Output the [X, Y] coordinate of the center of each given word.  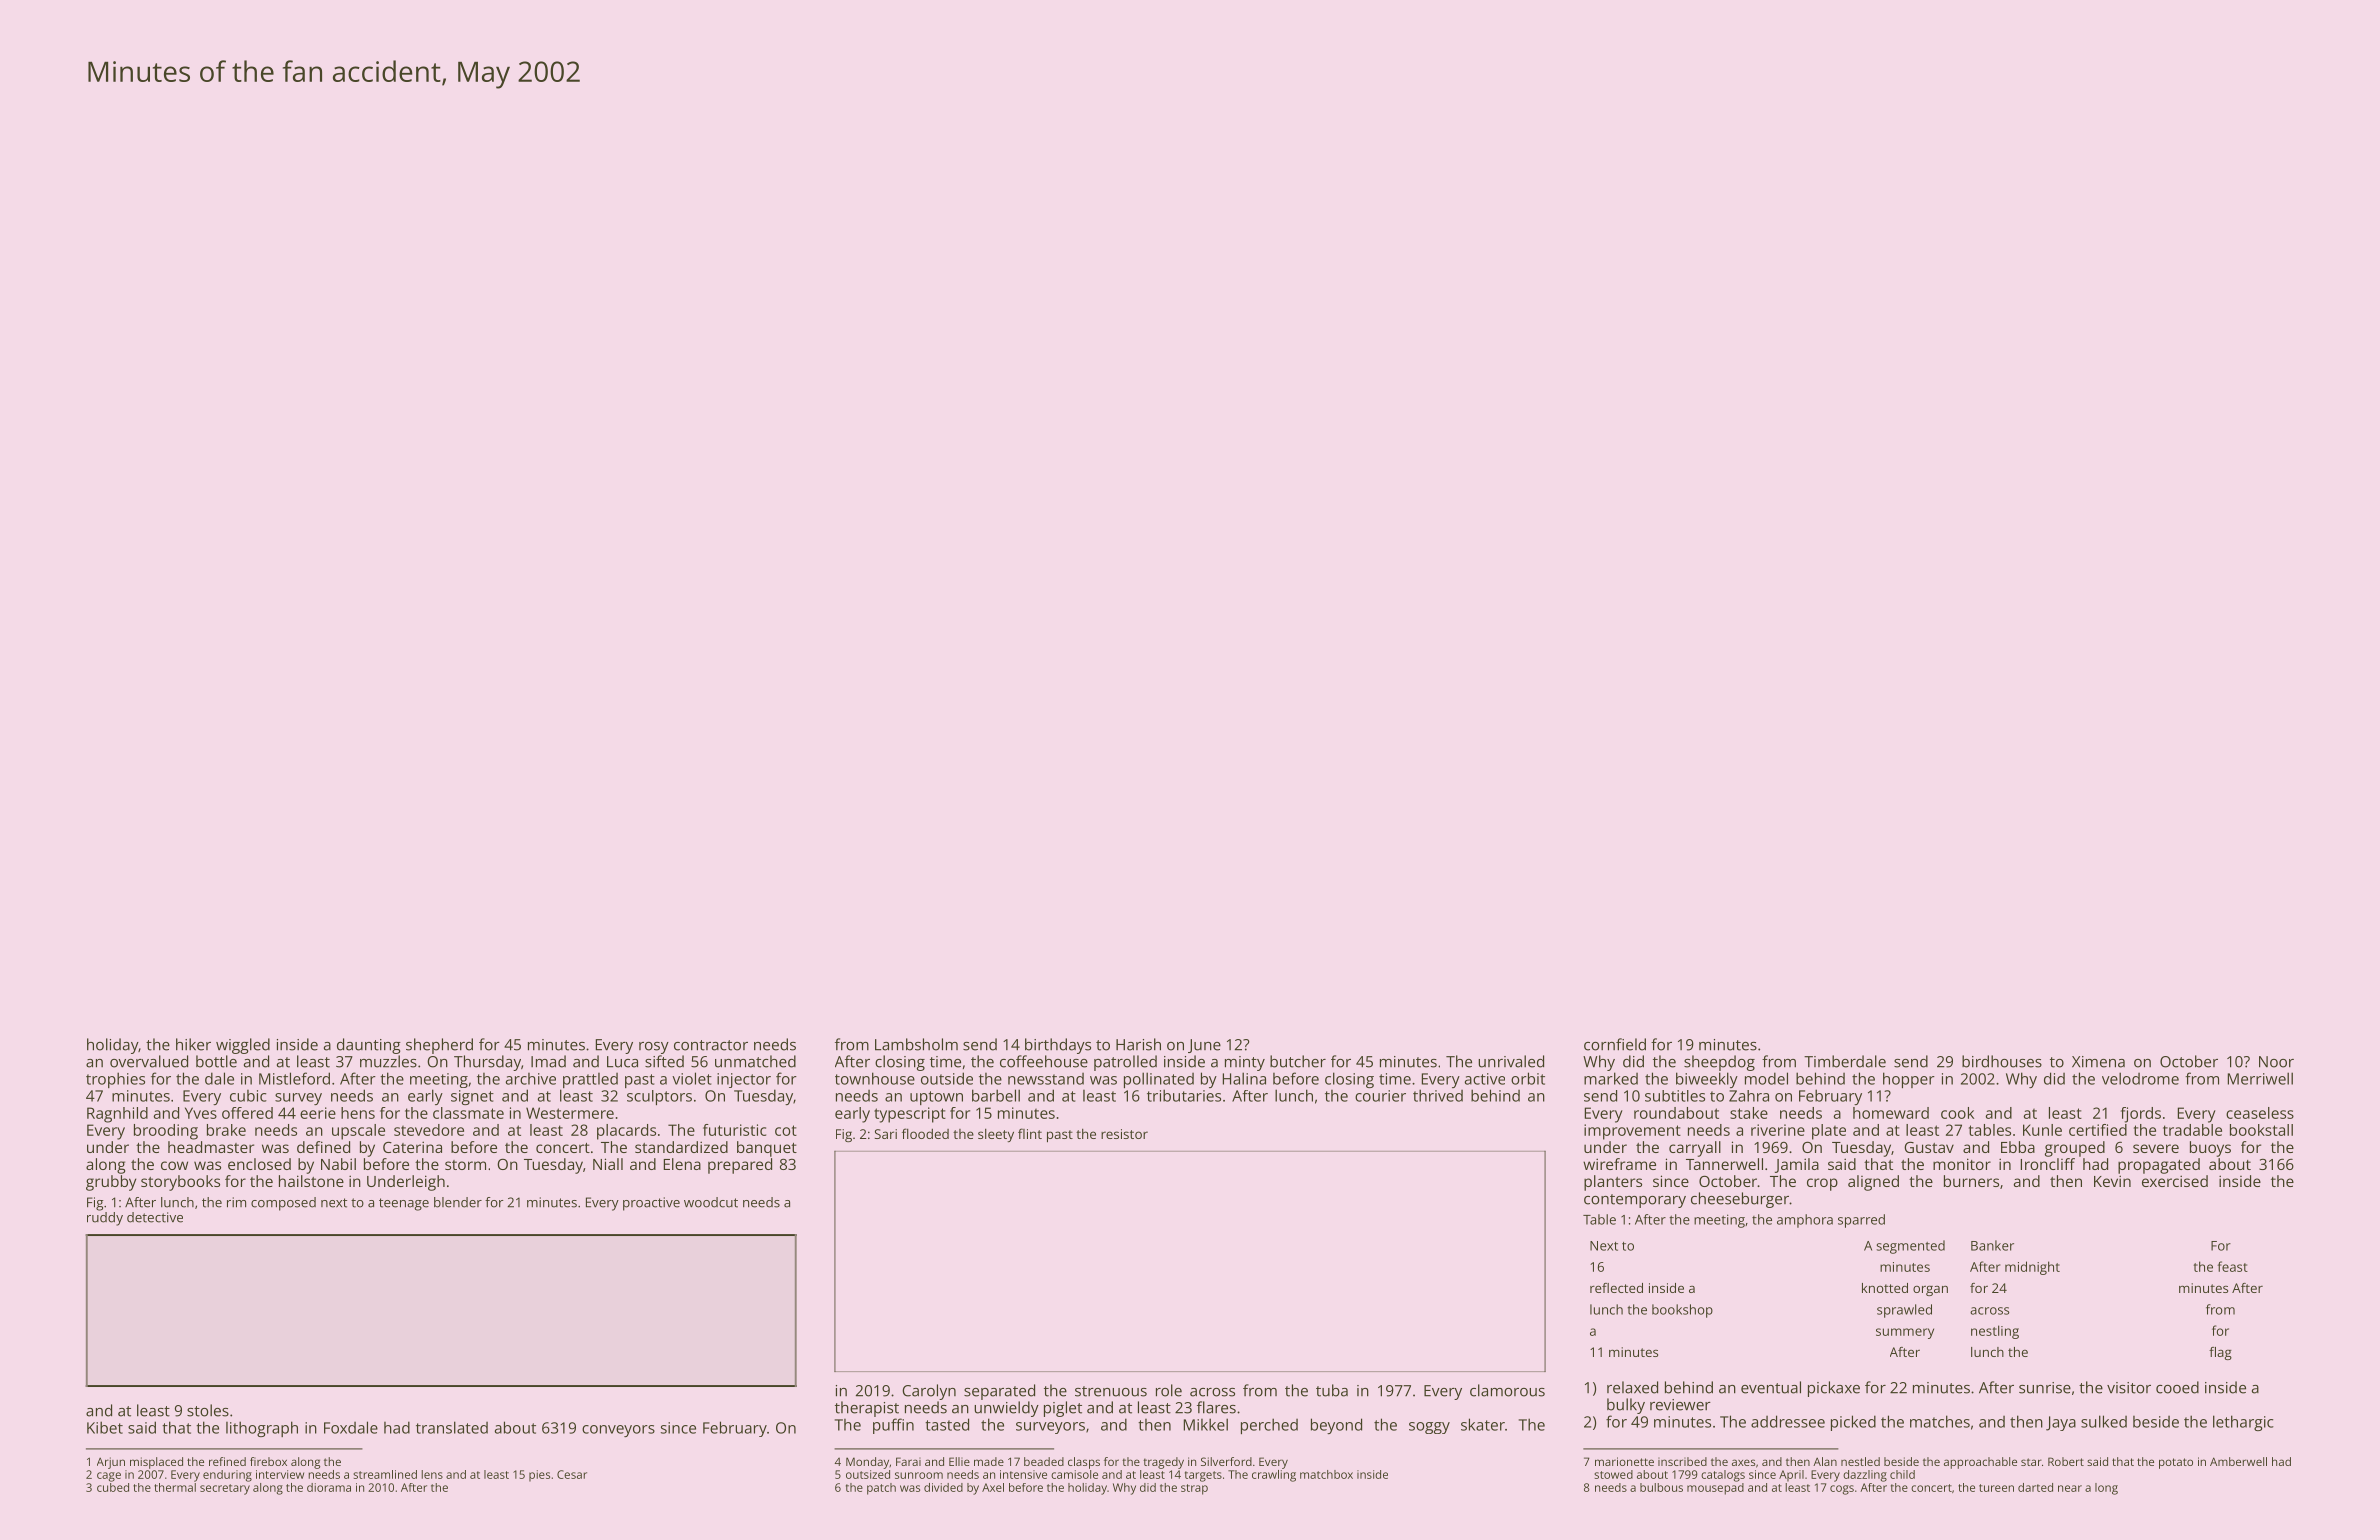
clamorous [1507, 1390]
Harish [1138, 1044]
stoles [208, 1410]
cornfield [1615, 1044]
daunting [369, 1046]
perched [1269, 1426]
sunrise [2045, 1388]
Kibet [105, 1427]
